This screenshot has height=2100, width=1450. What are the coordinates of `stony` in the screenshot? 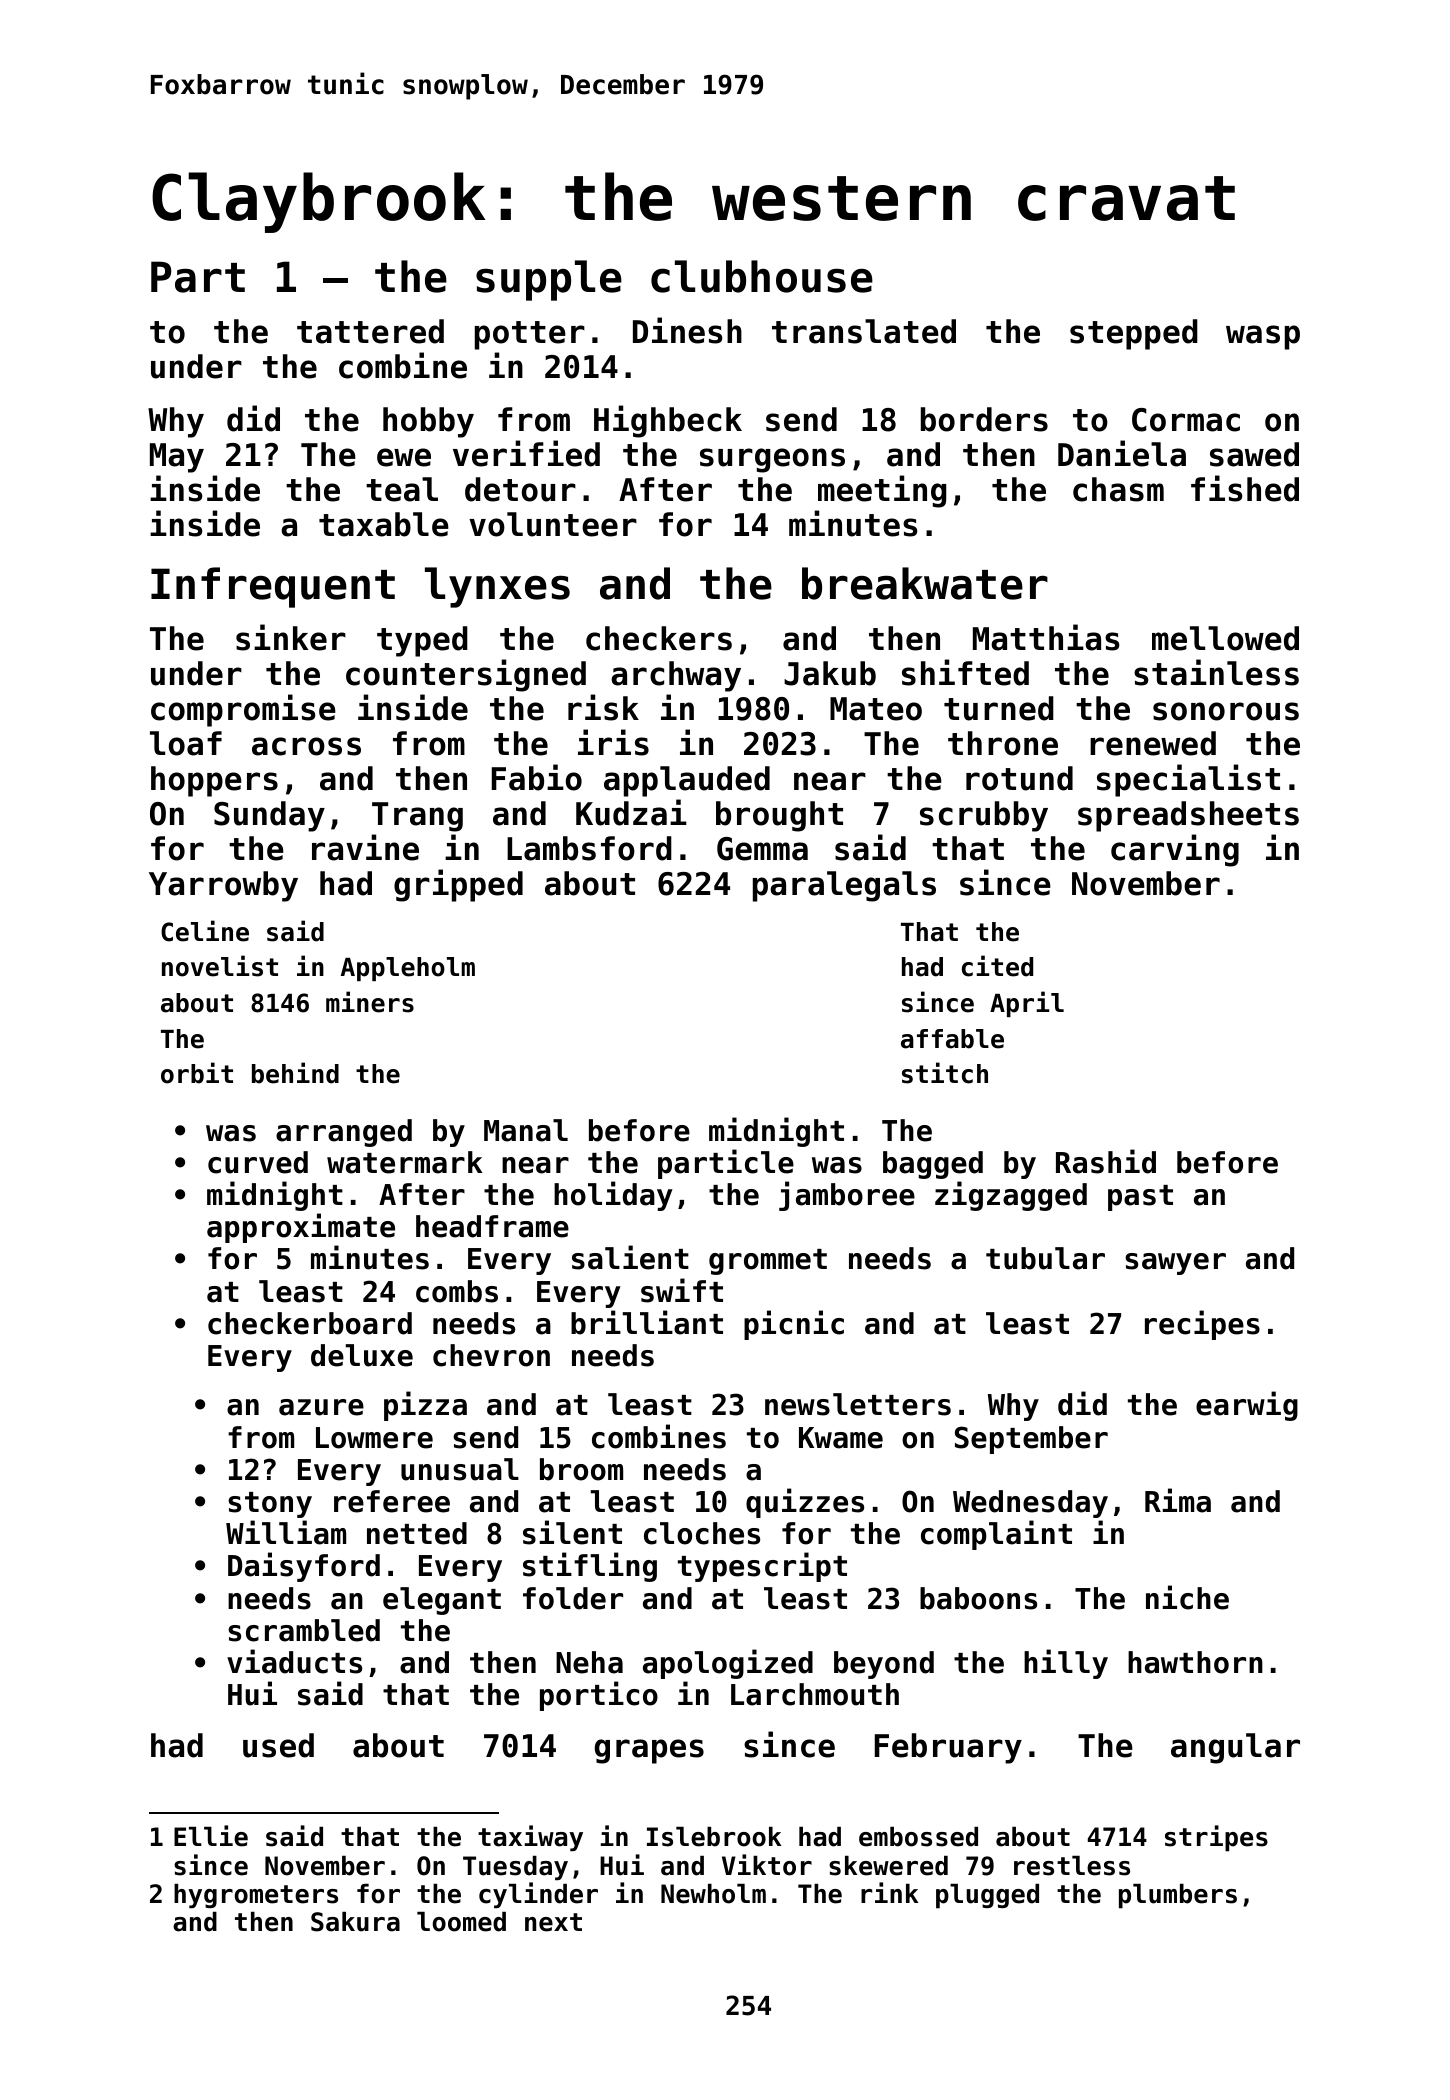 It's located at (270, 1505).
